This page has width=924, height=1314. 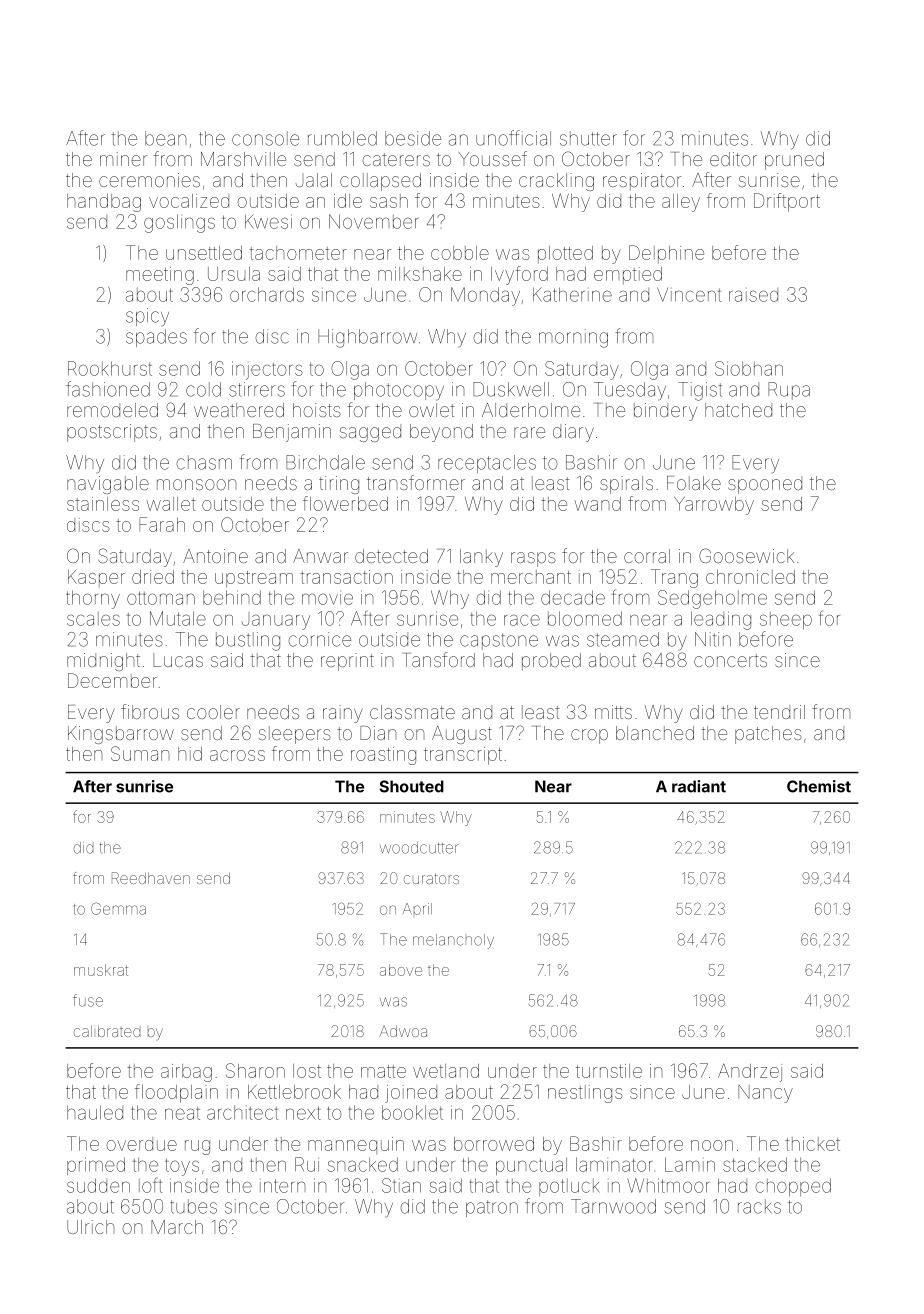 I want to click on bean, so click(x=165, y=138).
